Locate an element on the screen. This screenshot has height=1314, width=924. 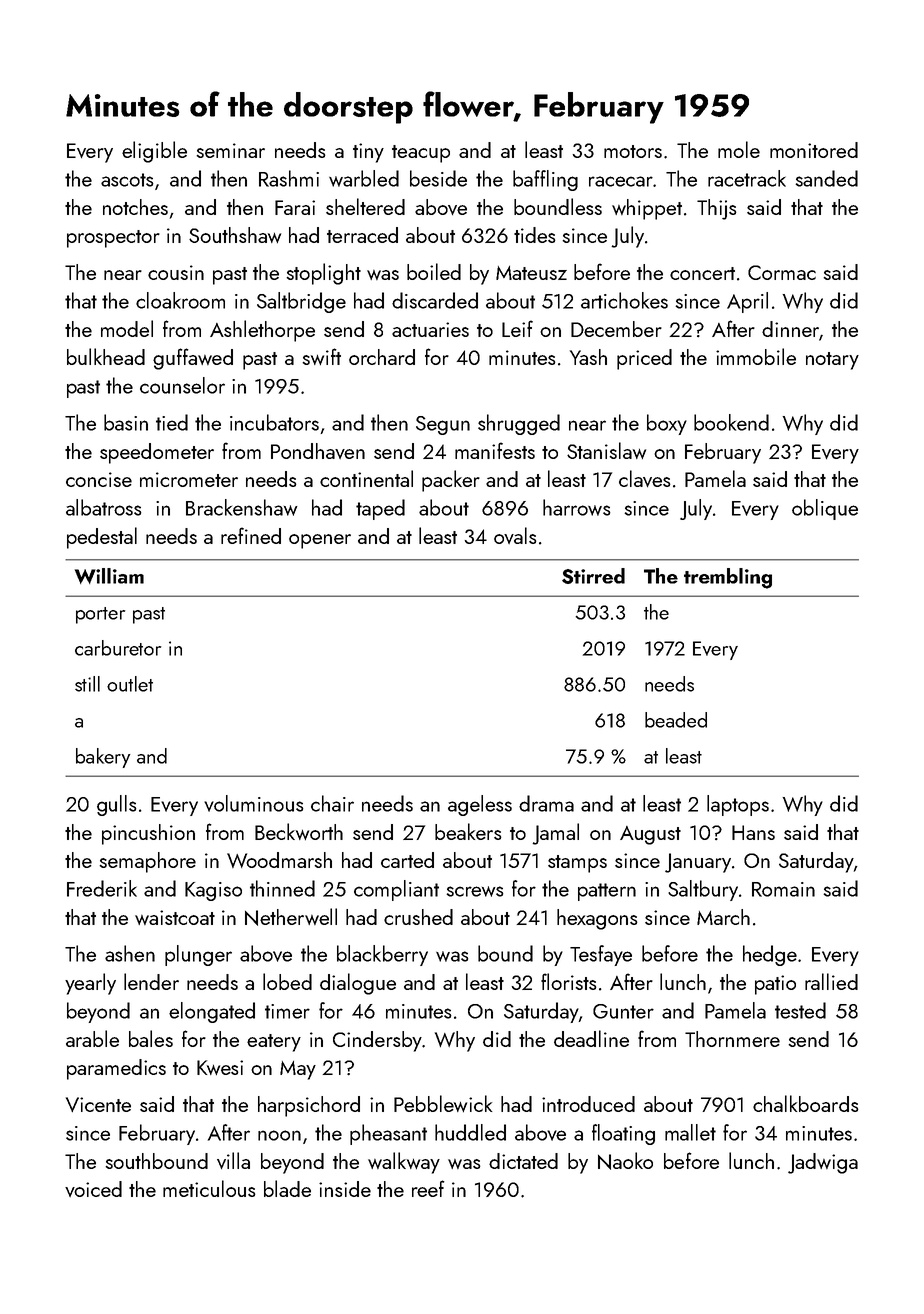
porter is located at coordinates (100, 615).
